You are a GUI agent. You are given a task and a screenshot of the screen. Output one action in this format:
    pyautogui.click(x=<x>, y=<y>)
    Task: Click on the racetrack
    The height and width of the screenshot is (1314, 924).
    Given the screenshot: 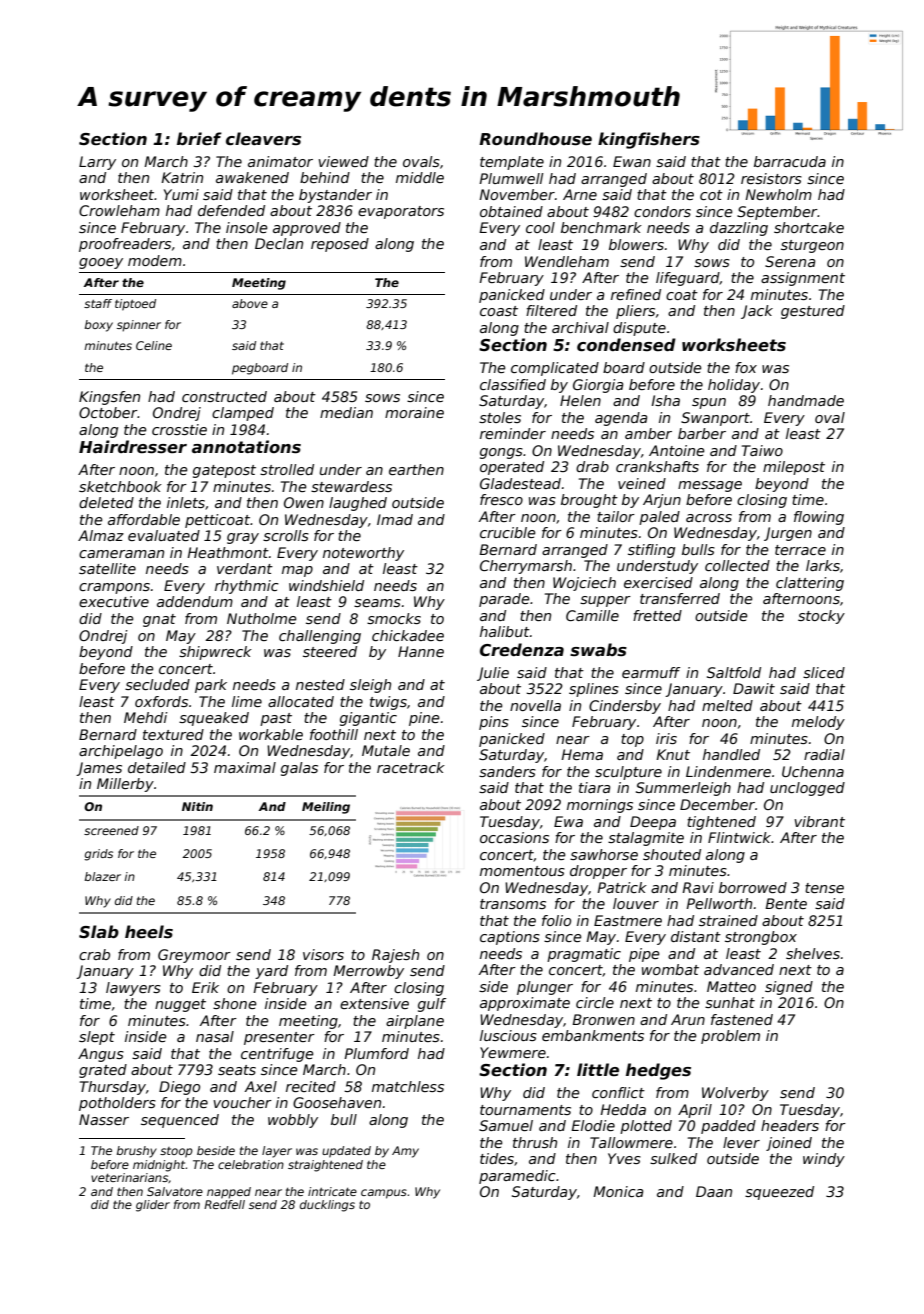 What is the action you would take?
    pyautogui.click(x=411, y=767)
